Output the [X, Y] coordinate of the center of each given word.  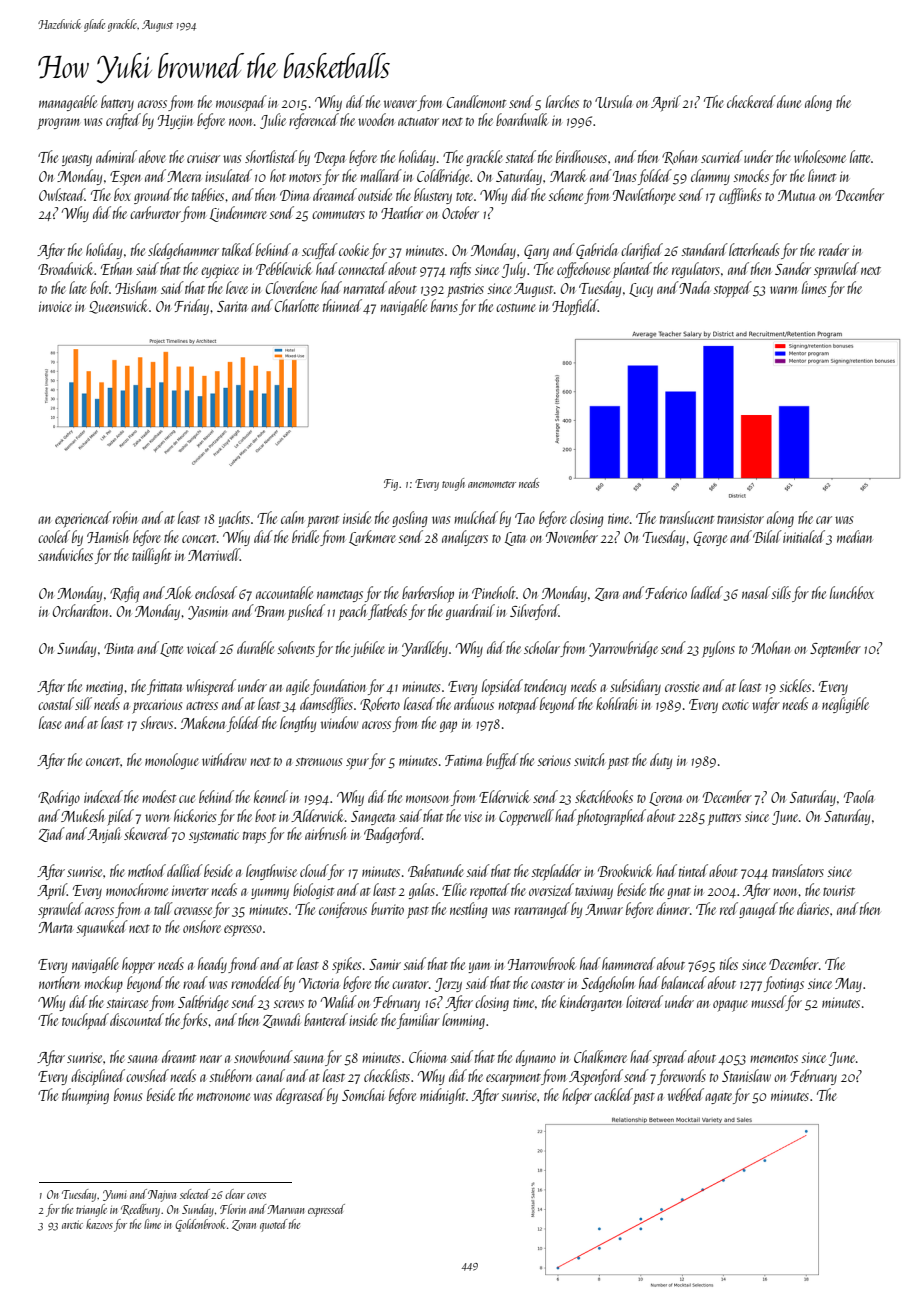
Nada [694, 287]
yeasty [77, 160]
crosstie [682, 687]
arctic [72, 1224]
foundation [338, 687]
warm [783, 290]
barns [444, 305]
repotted [490, 891]
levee [237, 287]
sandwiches [65, 554]
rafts [460, 270]
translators [798, 870]
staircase [127, 1002]
